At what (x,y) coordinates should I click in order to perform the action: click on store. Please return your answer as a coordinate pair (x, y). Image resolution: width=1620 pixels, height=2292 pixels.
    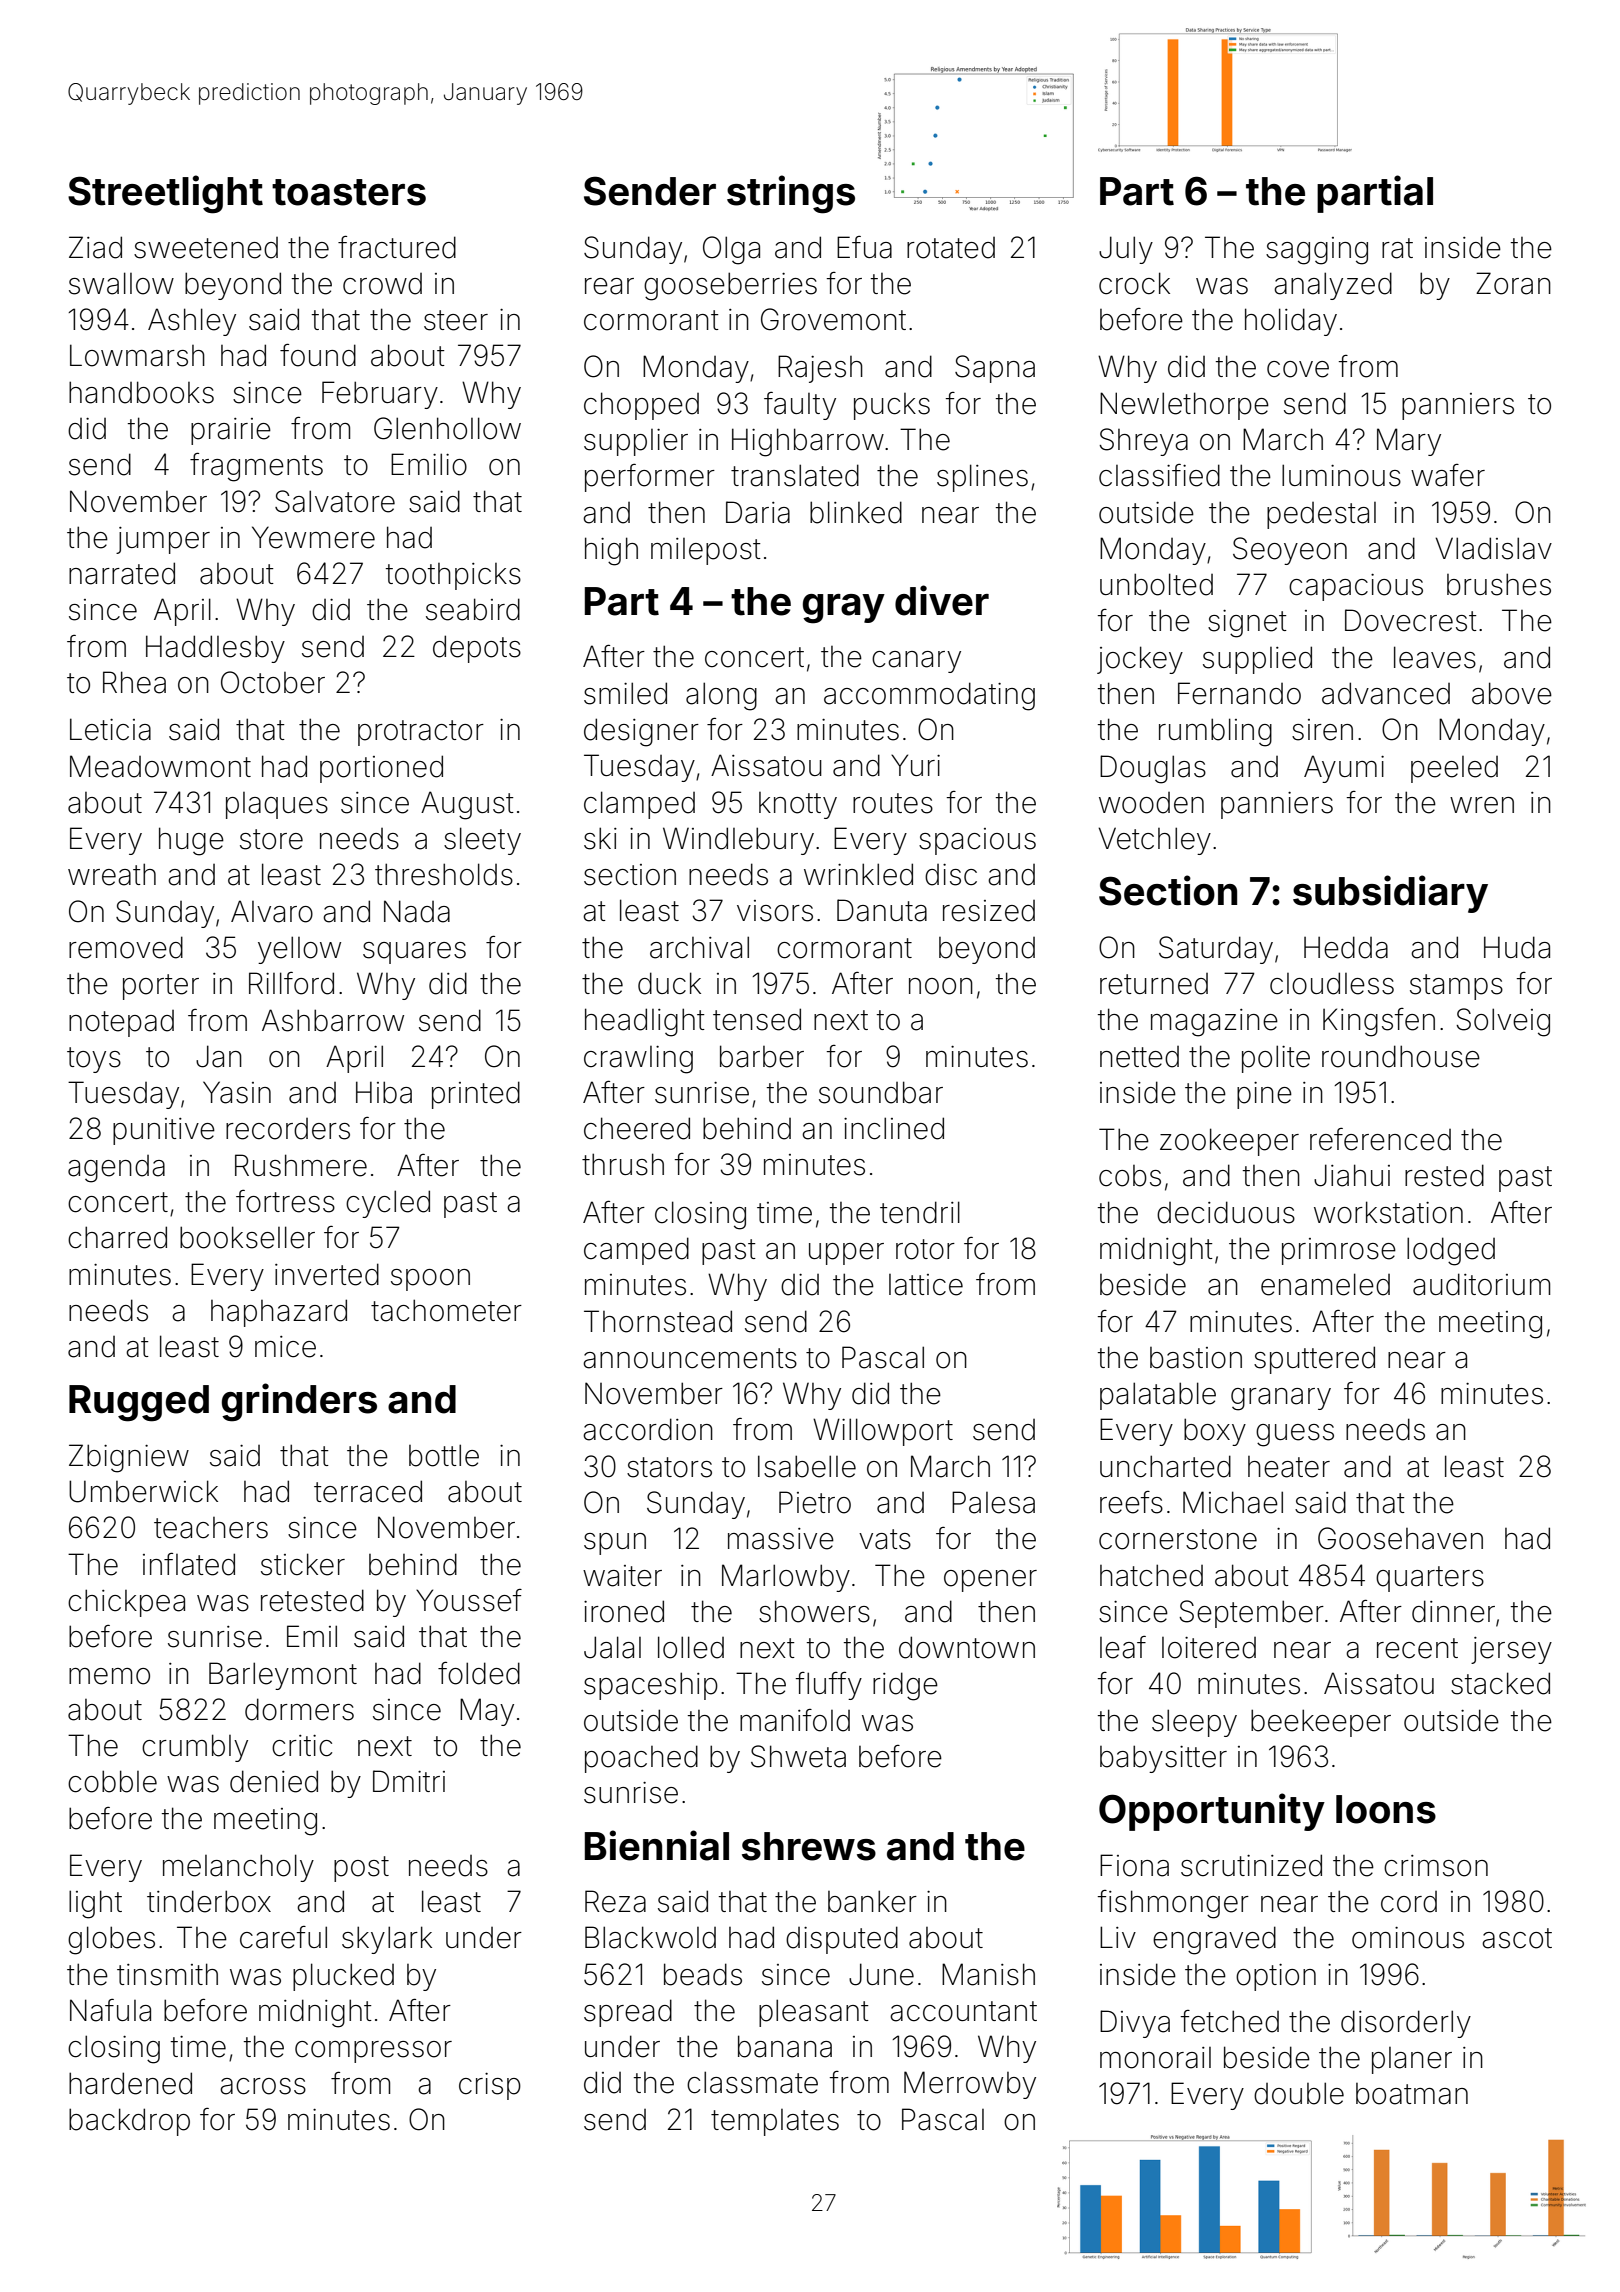
    Looking at the image, I should click on (271, 839).
